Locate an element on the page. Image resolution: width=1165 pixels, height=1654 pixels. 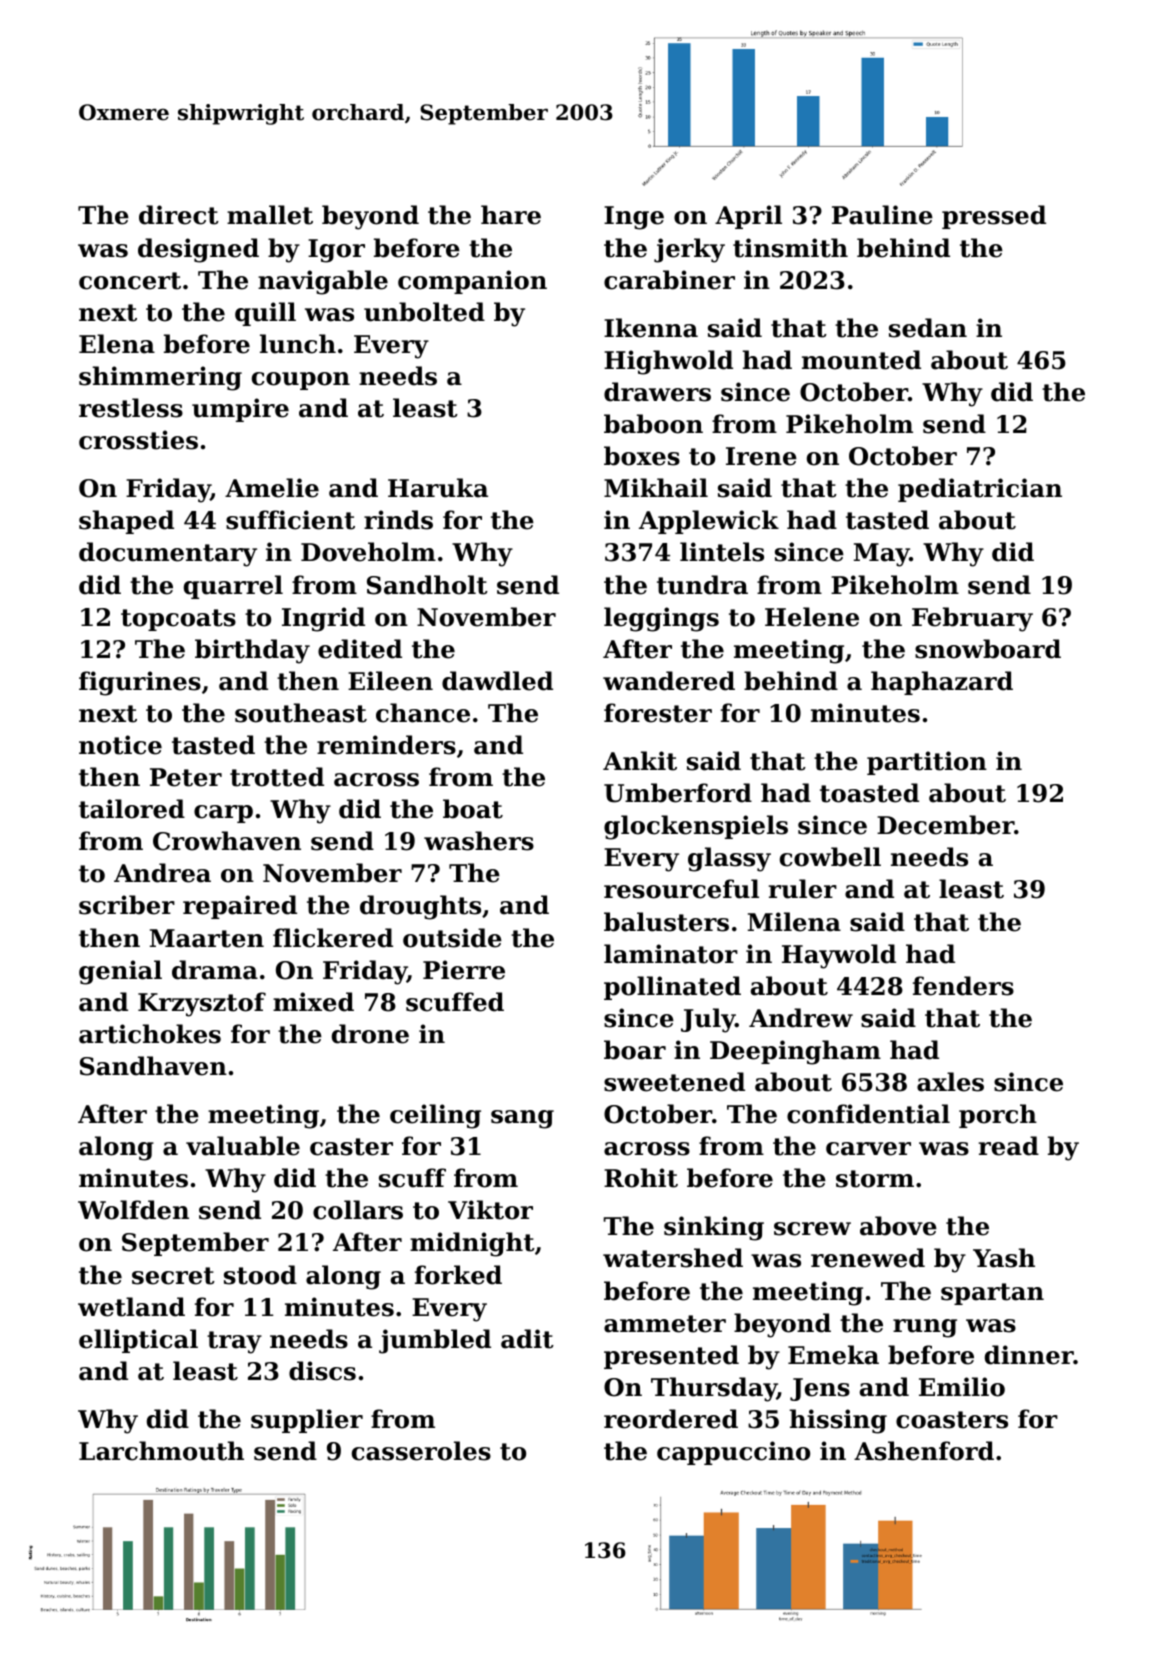
quarrel is located at coordinates (233, 587).
